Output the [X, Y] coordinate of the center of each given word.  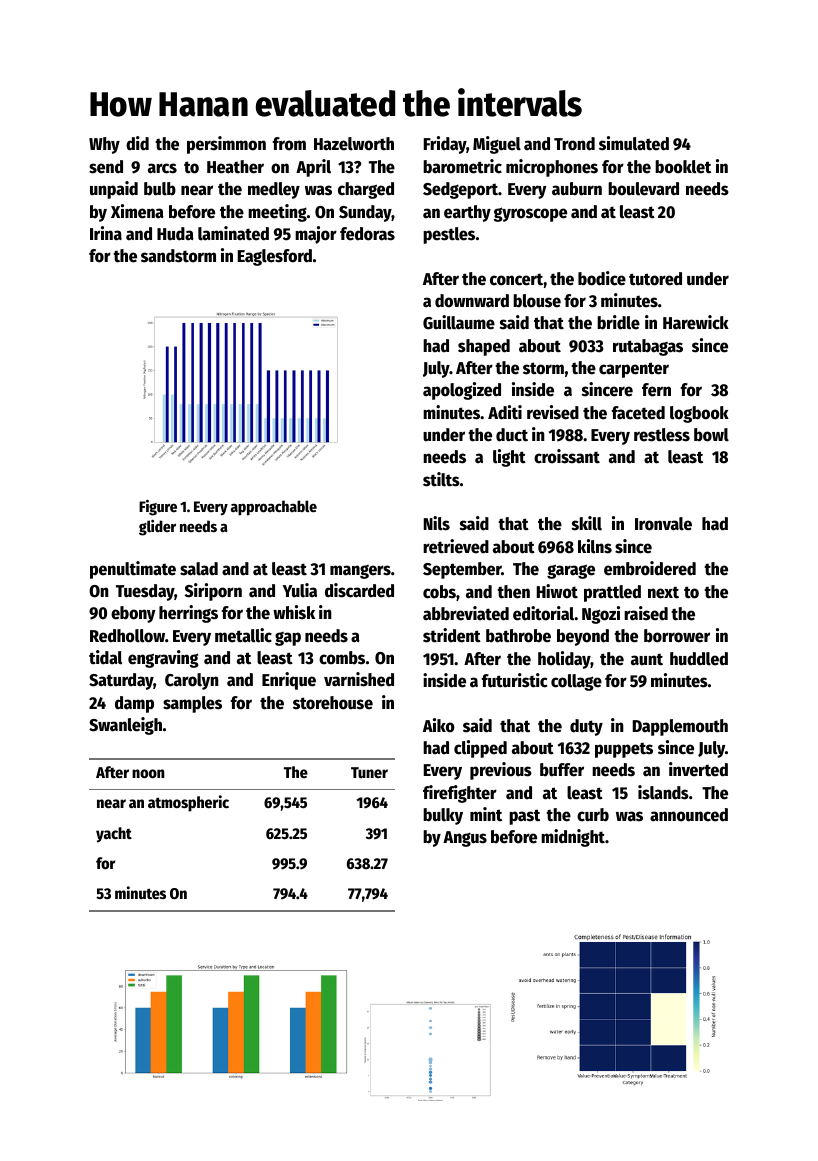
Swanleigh [125, 726]
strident [452, 635]
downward [472, 301]
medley [274, 190]
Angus [465, 839]
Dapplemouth [680, 727]
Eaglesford [275, 257]
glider [157, 528]
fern [656, 390]
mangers [360, 572]
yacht [114, 835]
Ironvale [663, 524]
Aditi [505, 412]
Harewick [696, 322]
